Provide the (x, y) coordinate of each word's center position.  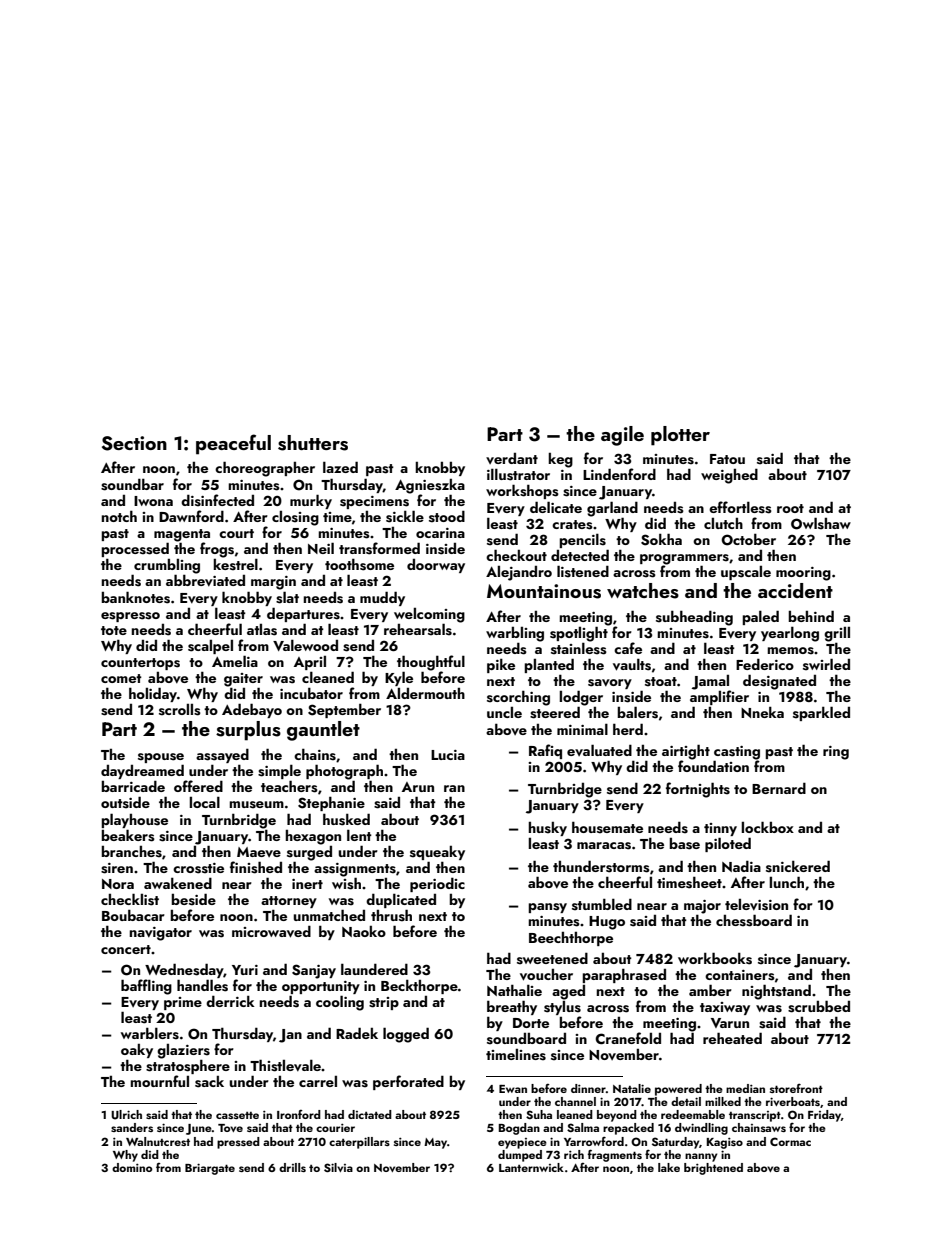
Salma (583, 1127)
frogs (217, 550)
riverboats (793, 1101)
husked (346, 819)
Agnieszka (430, 486)
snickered (798, 866)
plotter (680, 436)
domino (132, 1167)
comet (121, 678)
